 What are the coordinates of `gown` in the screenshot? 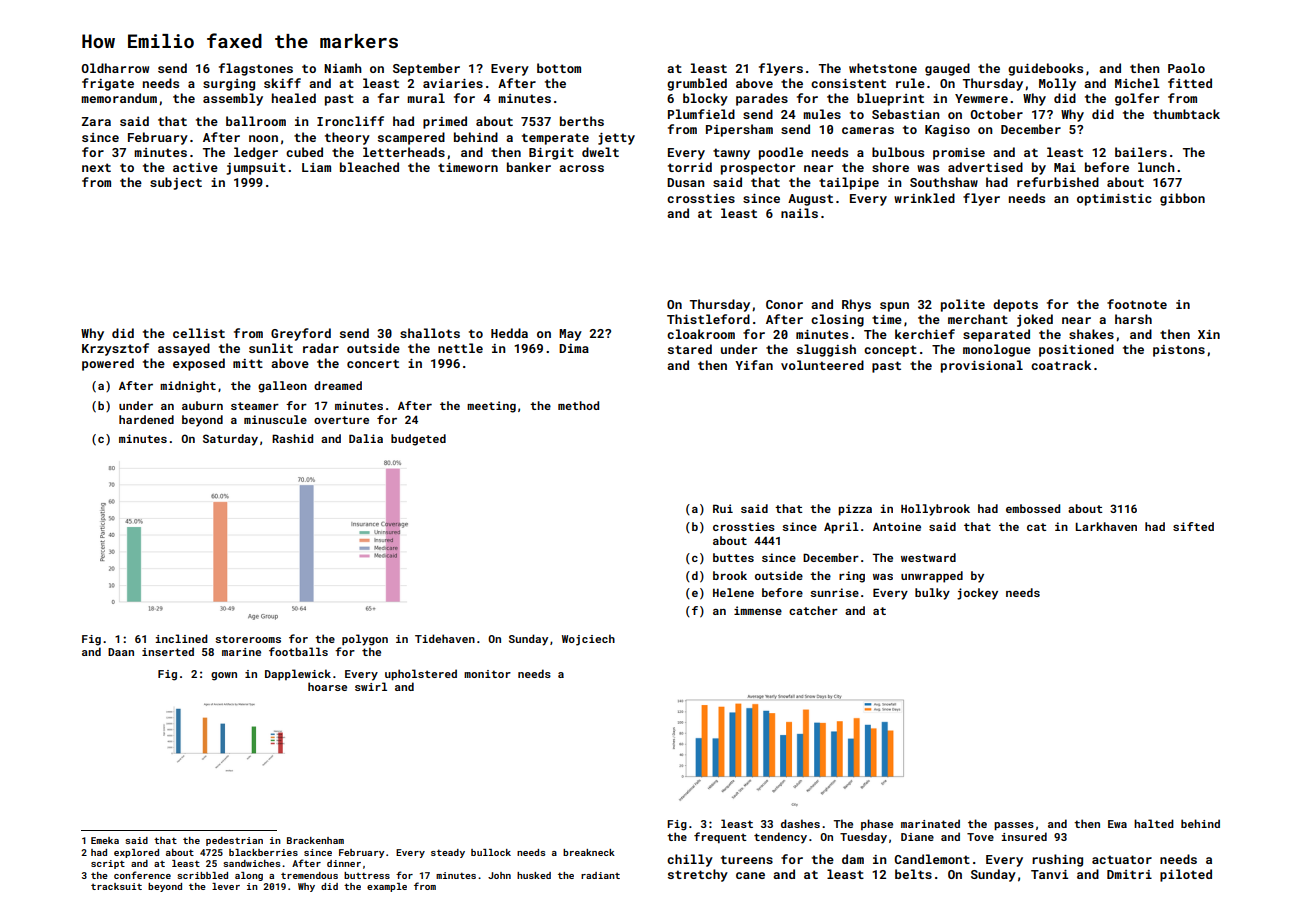 It's located at (224, 676).
